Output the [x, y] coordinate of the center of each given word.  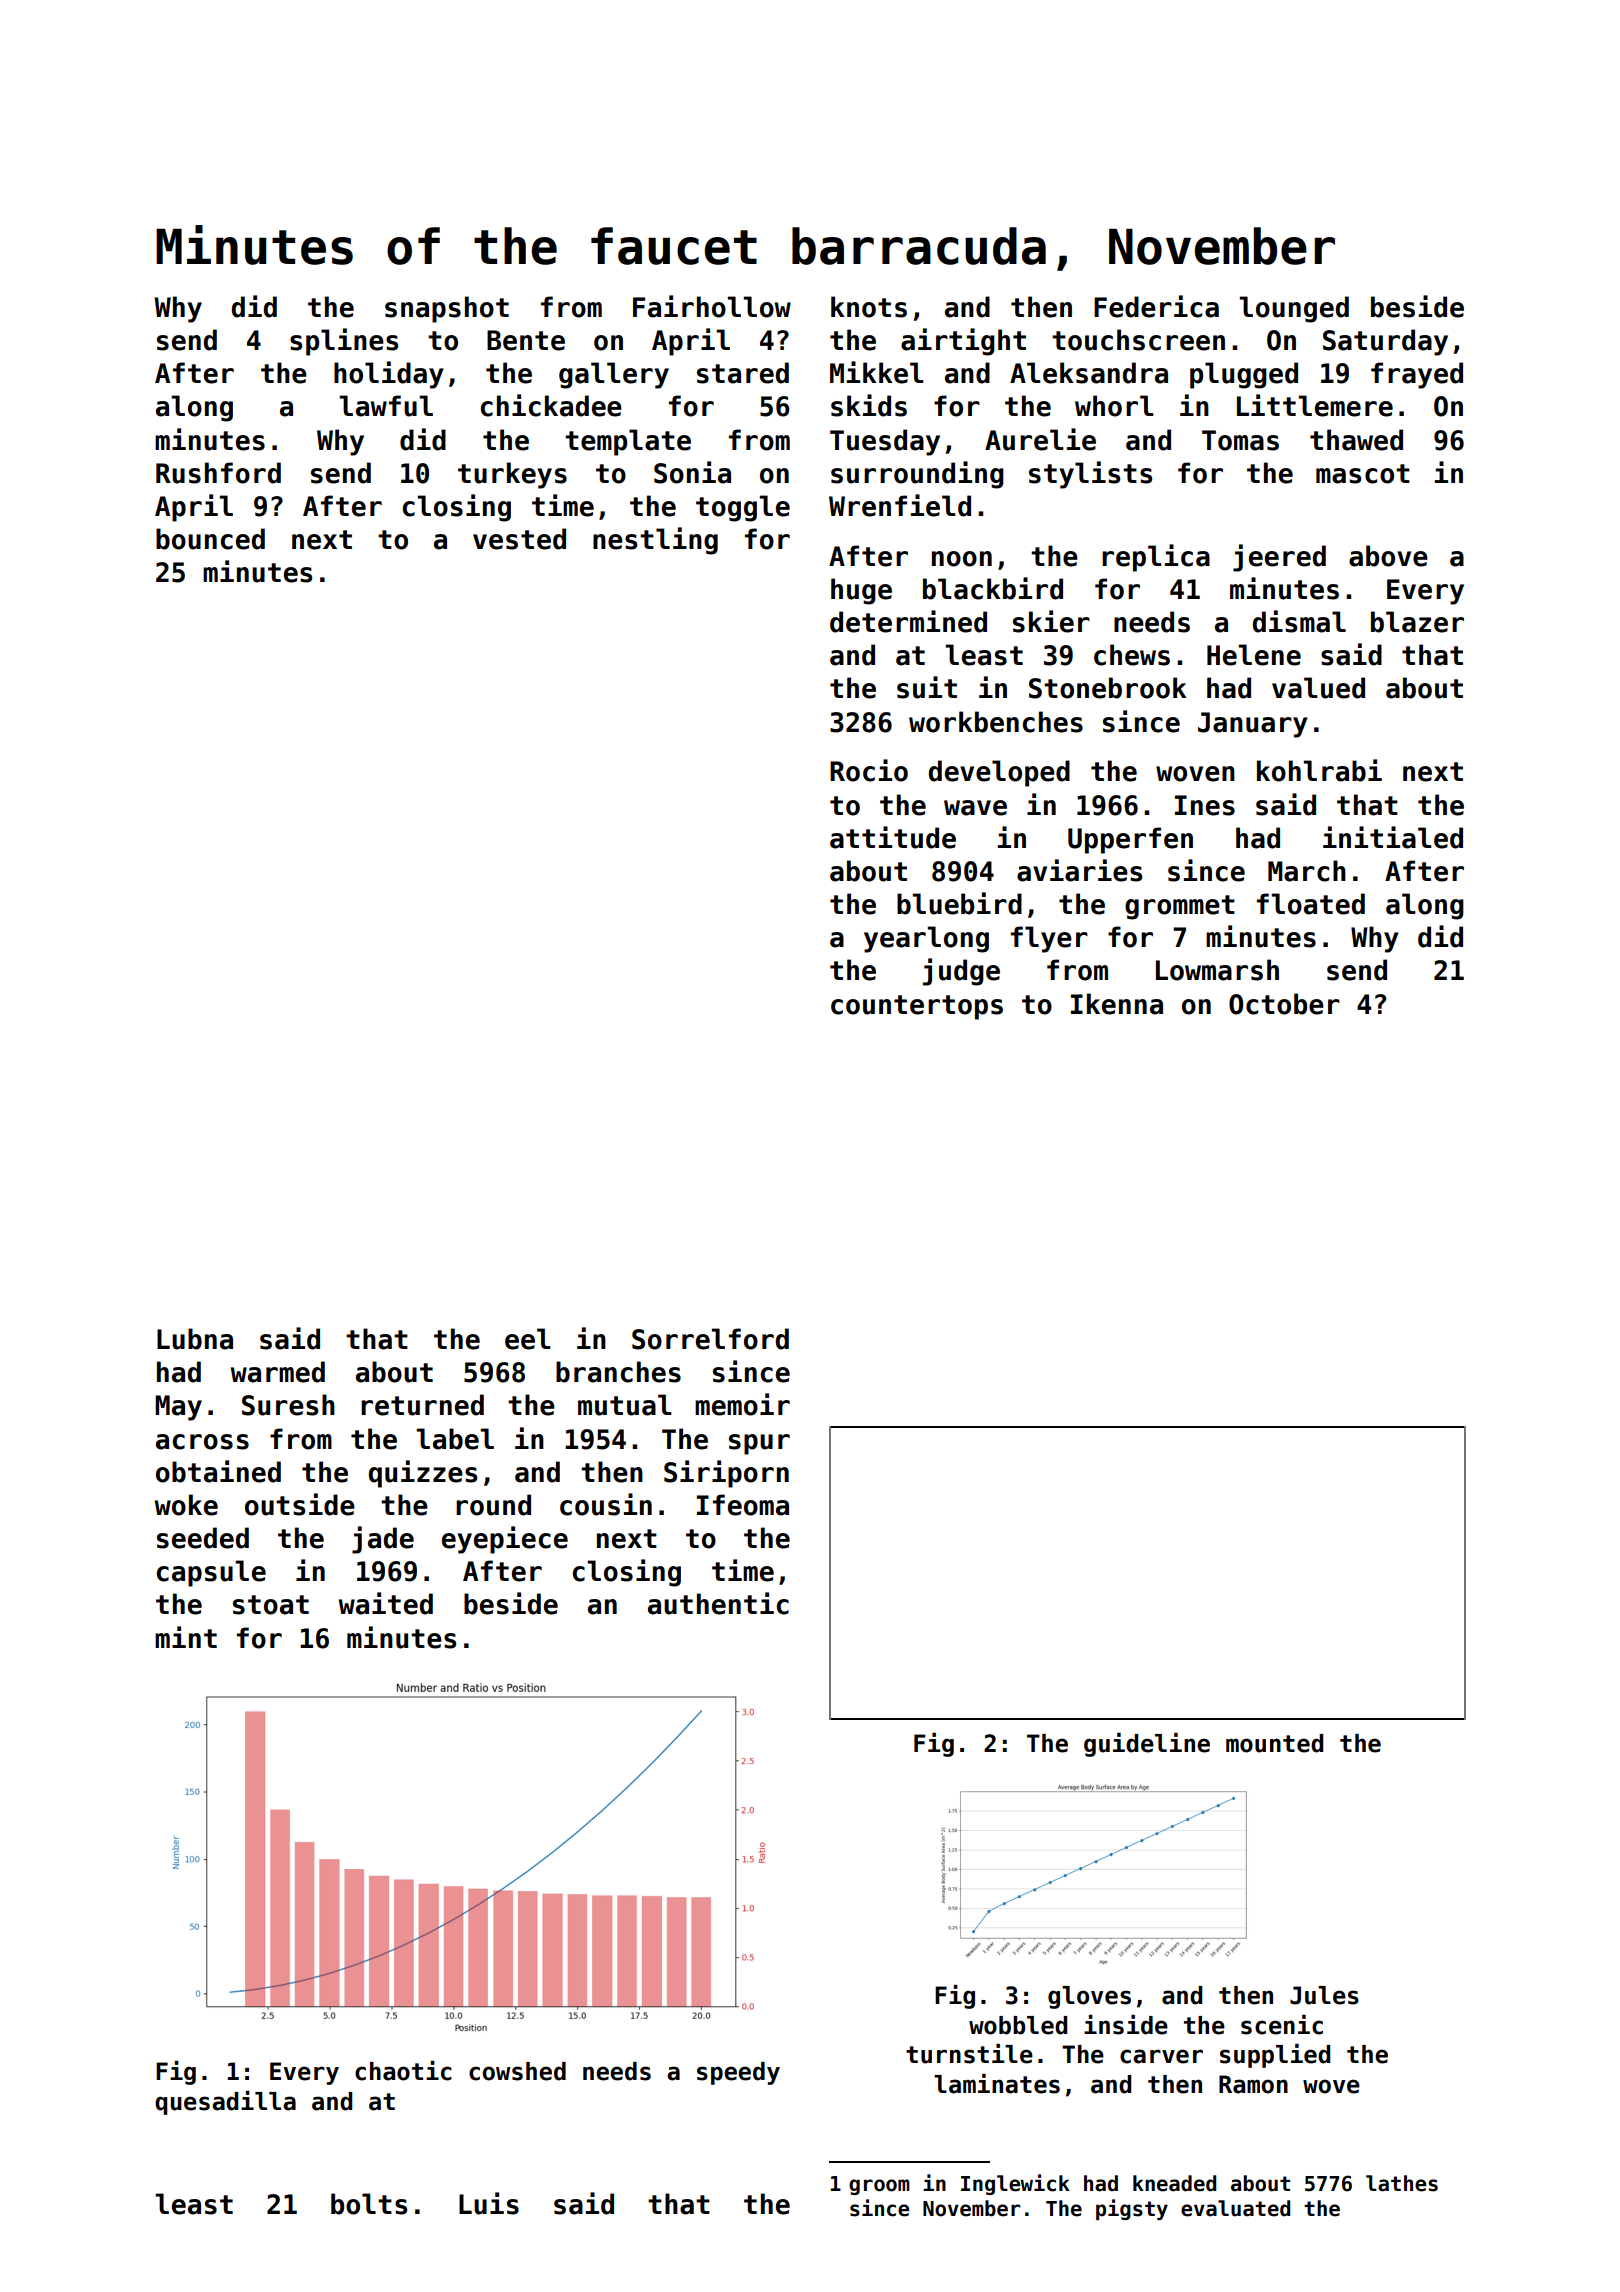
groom [879, 2187]
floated [1311, 904]
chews [1132, 655]
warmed [278, 1372]
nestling [655, 541]
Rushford [218, 473]
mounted [1274, 1743]
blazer [1417, 622]
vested [519, 539]
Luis [489, 2203]
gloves [1089, 1997]
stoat [271, 1605]
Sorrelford [710, 1339]
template [628, 442]
